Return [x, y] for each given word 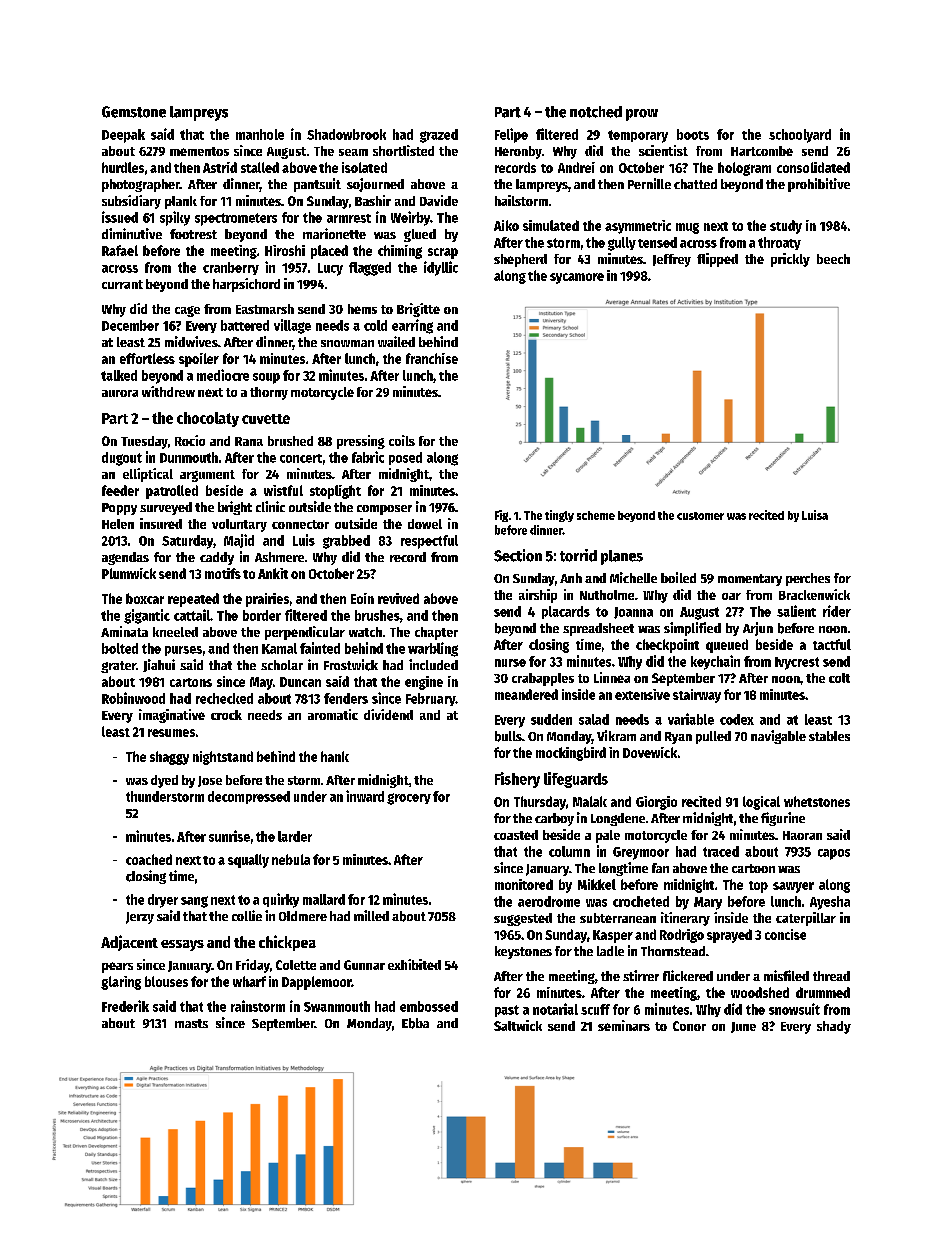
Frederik [125, 1006]
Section [518, 555]
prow [642, 115]
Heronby [518, 152]
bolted [120, 648]
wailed [396, 341]
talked [119, 375]
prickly [790, 260]
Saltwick [518, 1025]
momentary [750, 580]
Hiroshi [285, 250]
